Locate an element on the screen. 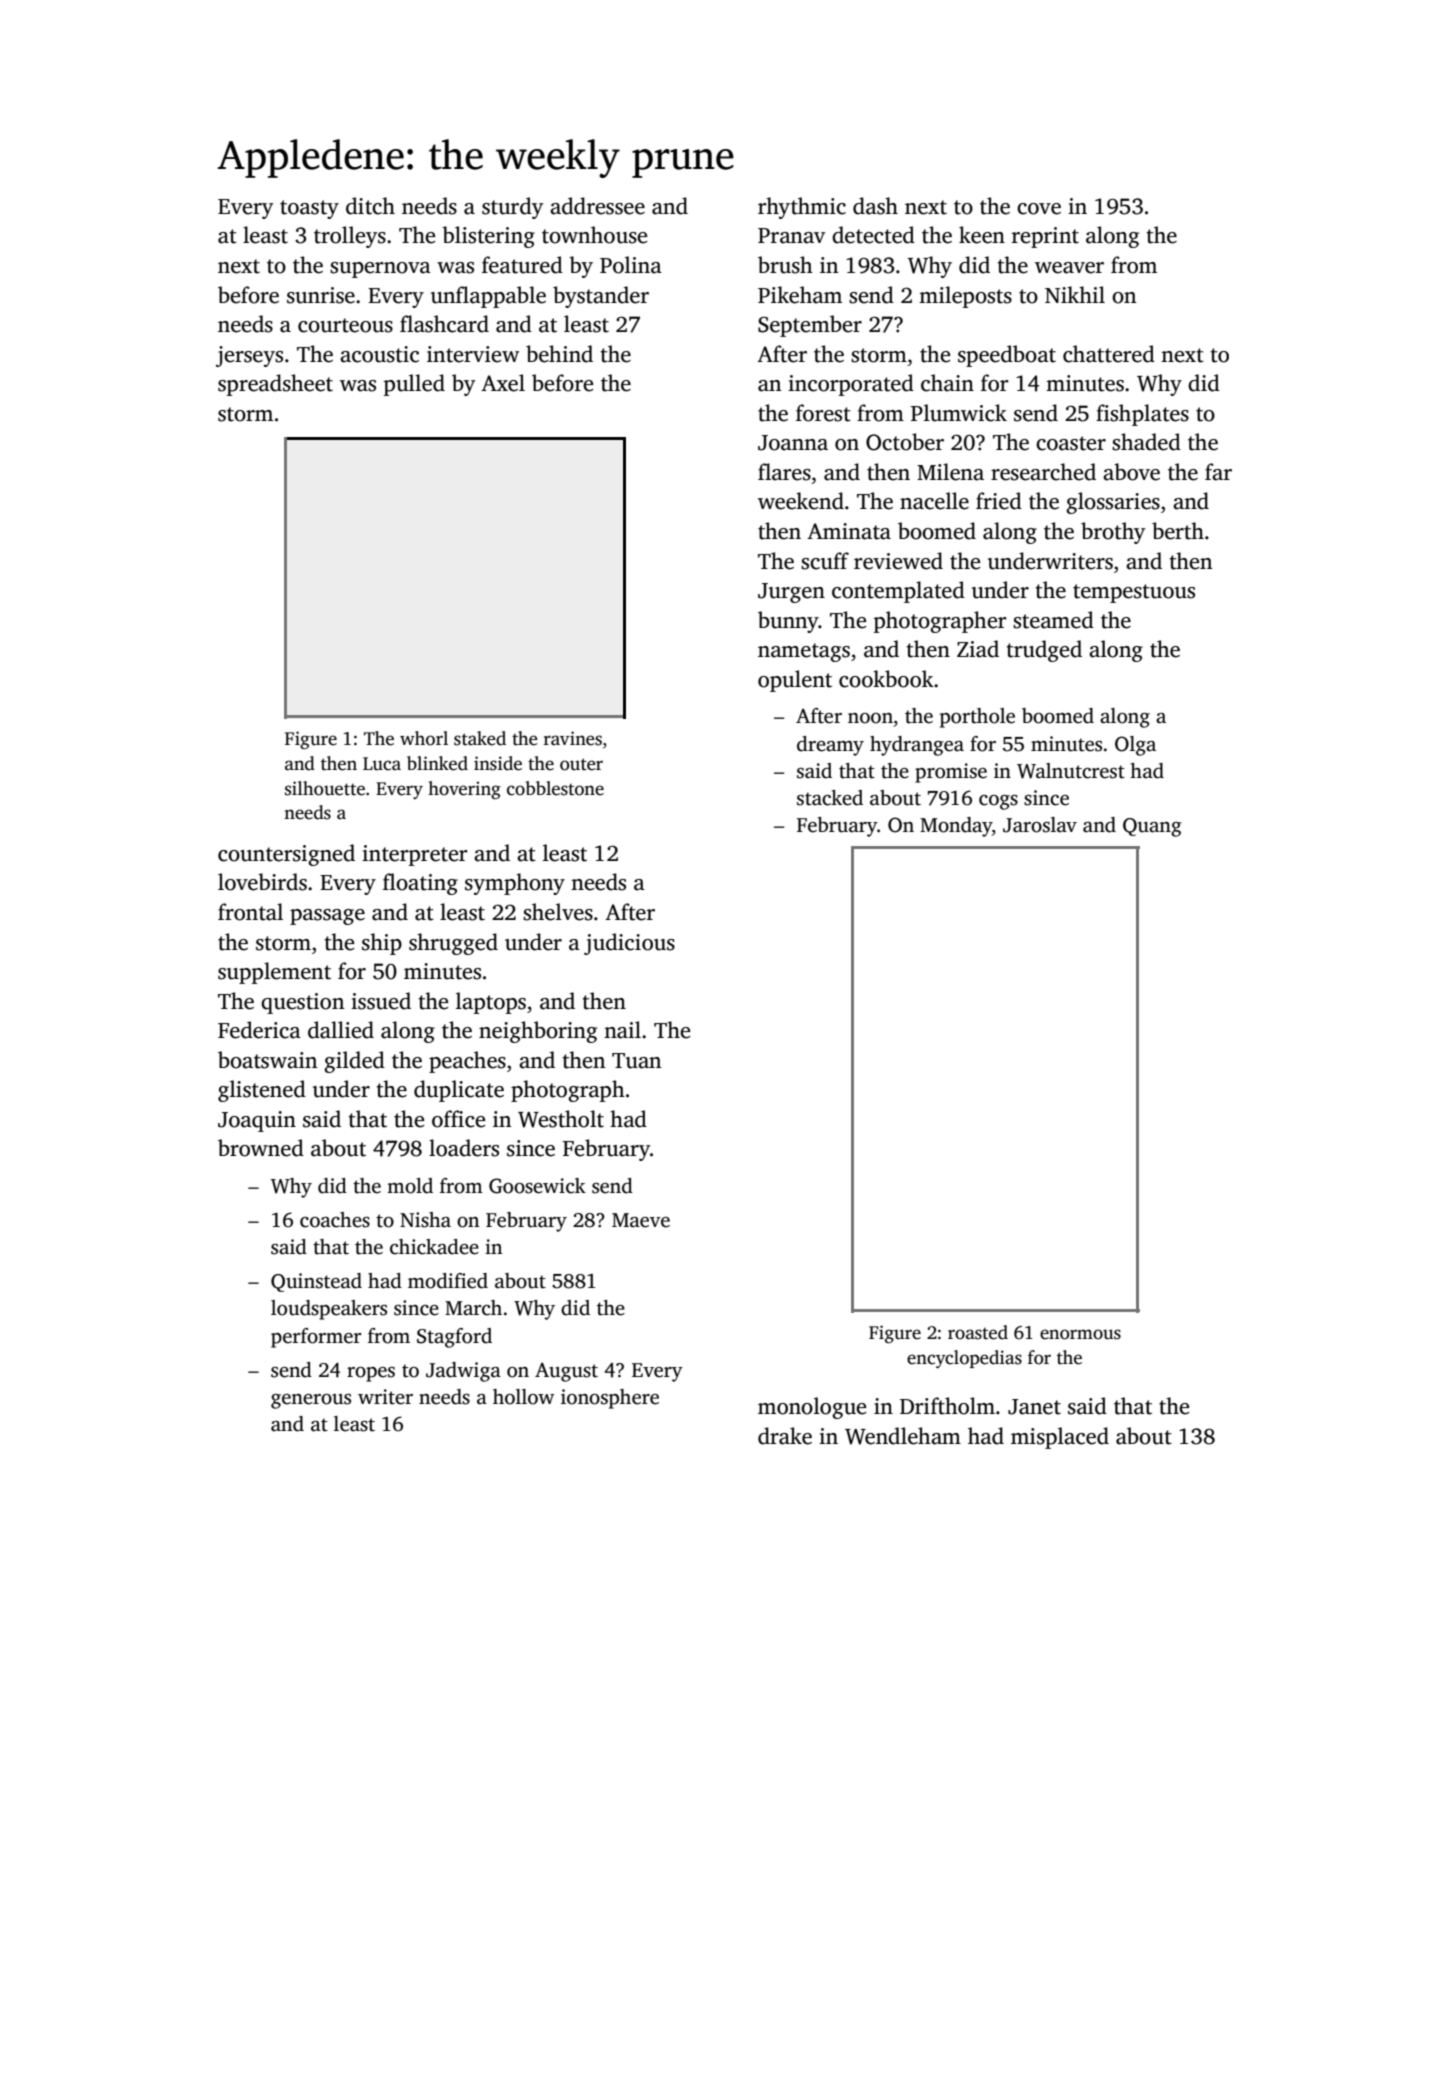  toasty is located at coordinates (309, 209).
